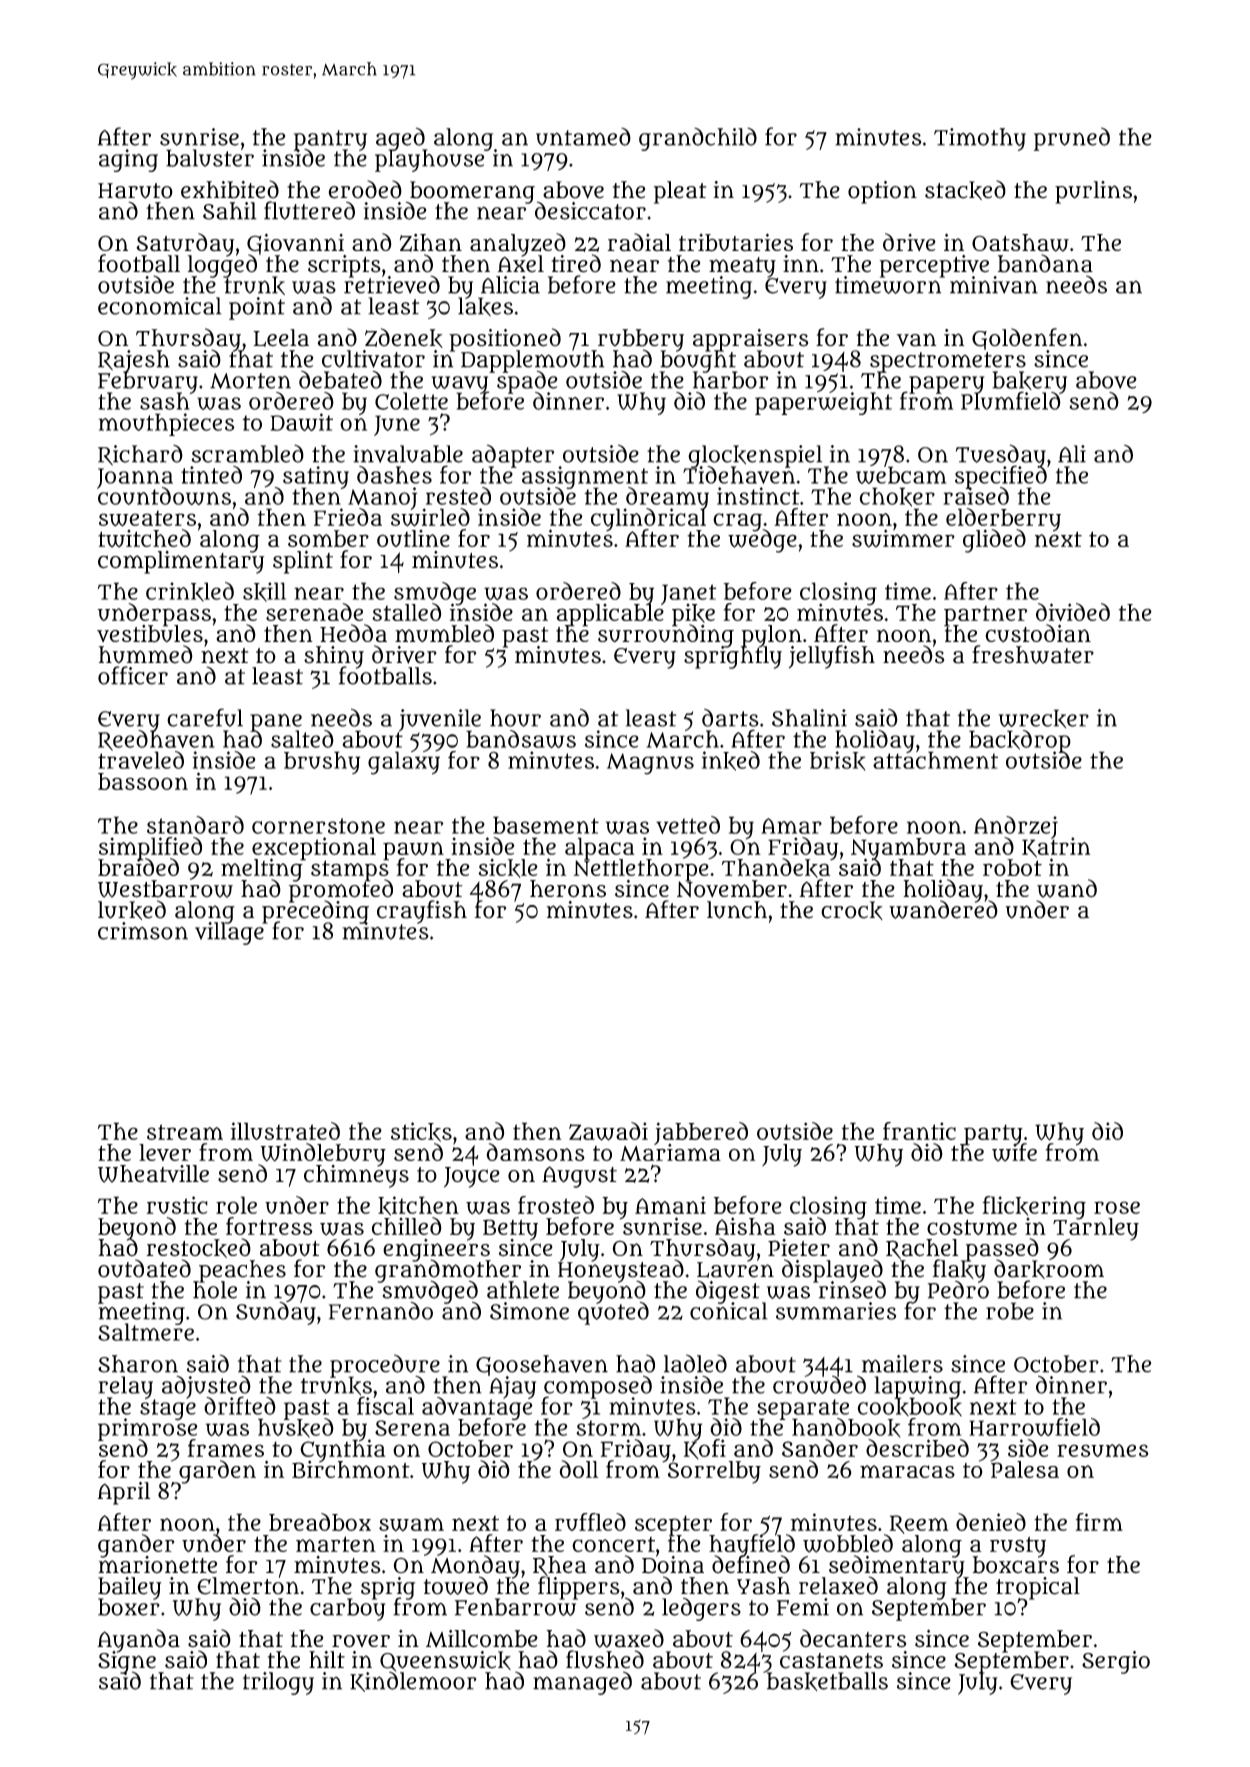 The image size is (1250, 1767). Describe the element at coordinates (698, 139) in the screenshot. I see `grandchild` at that location.
